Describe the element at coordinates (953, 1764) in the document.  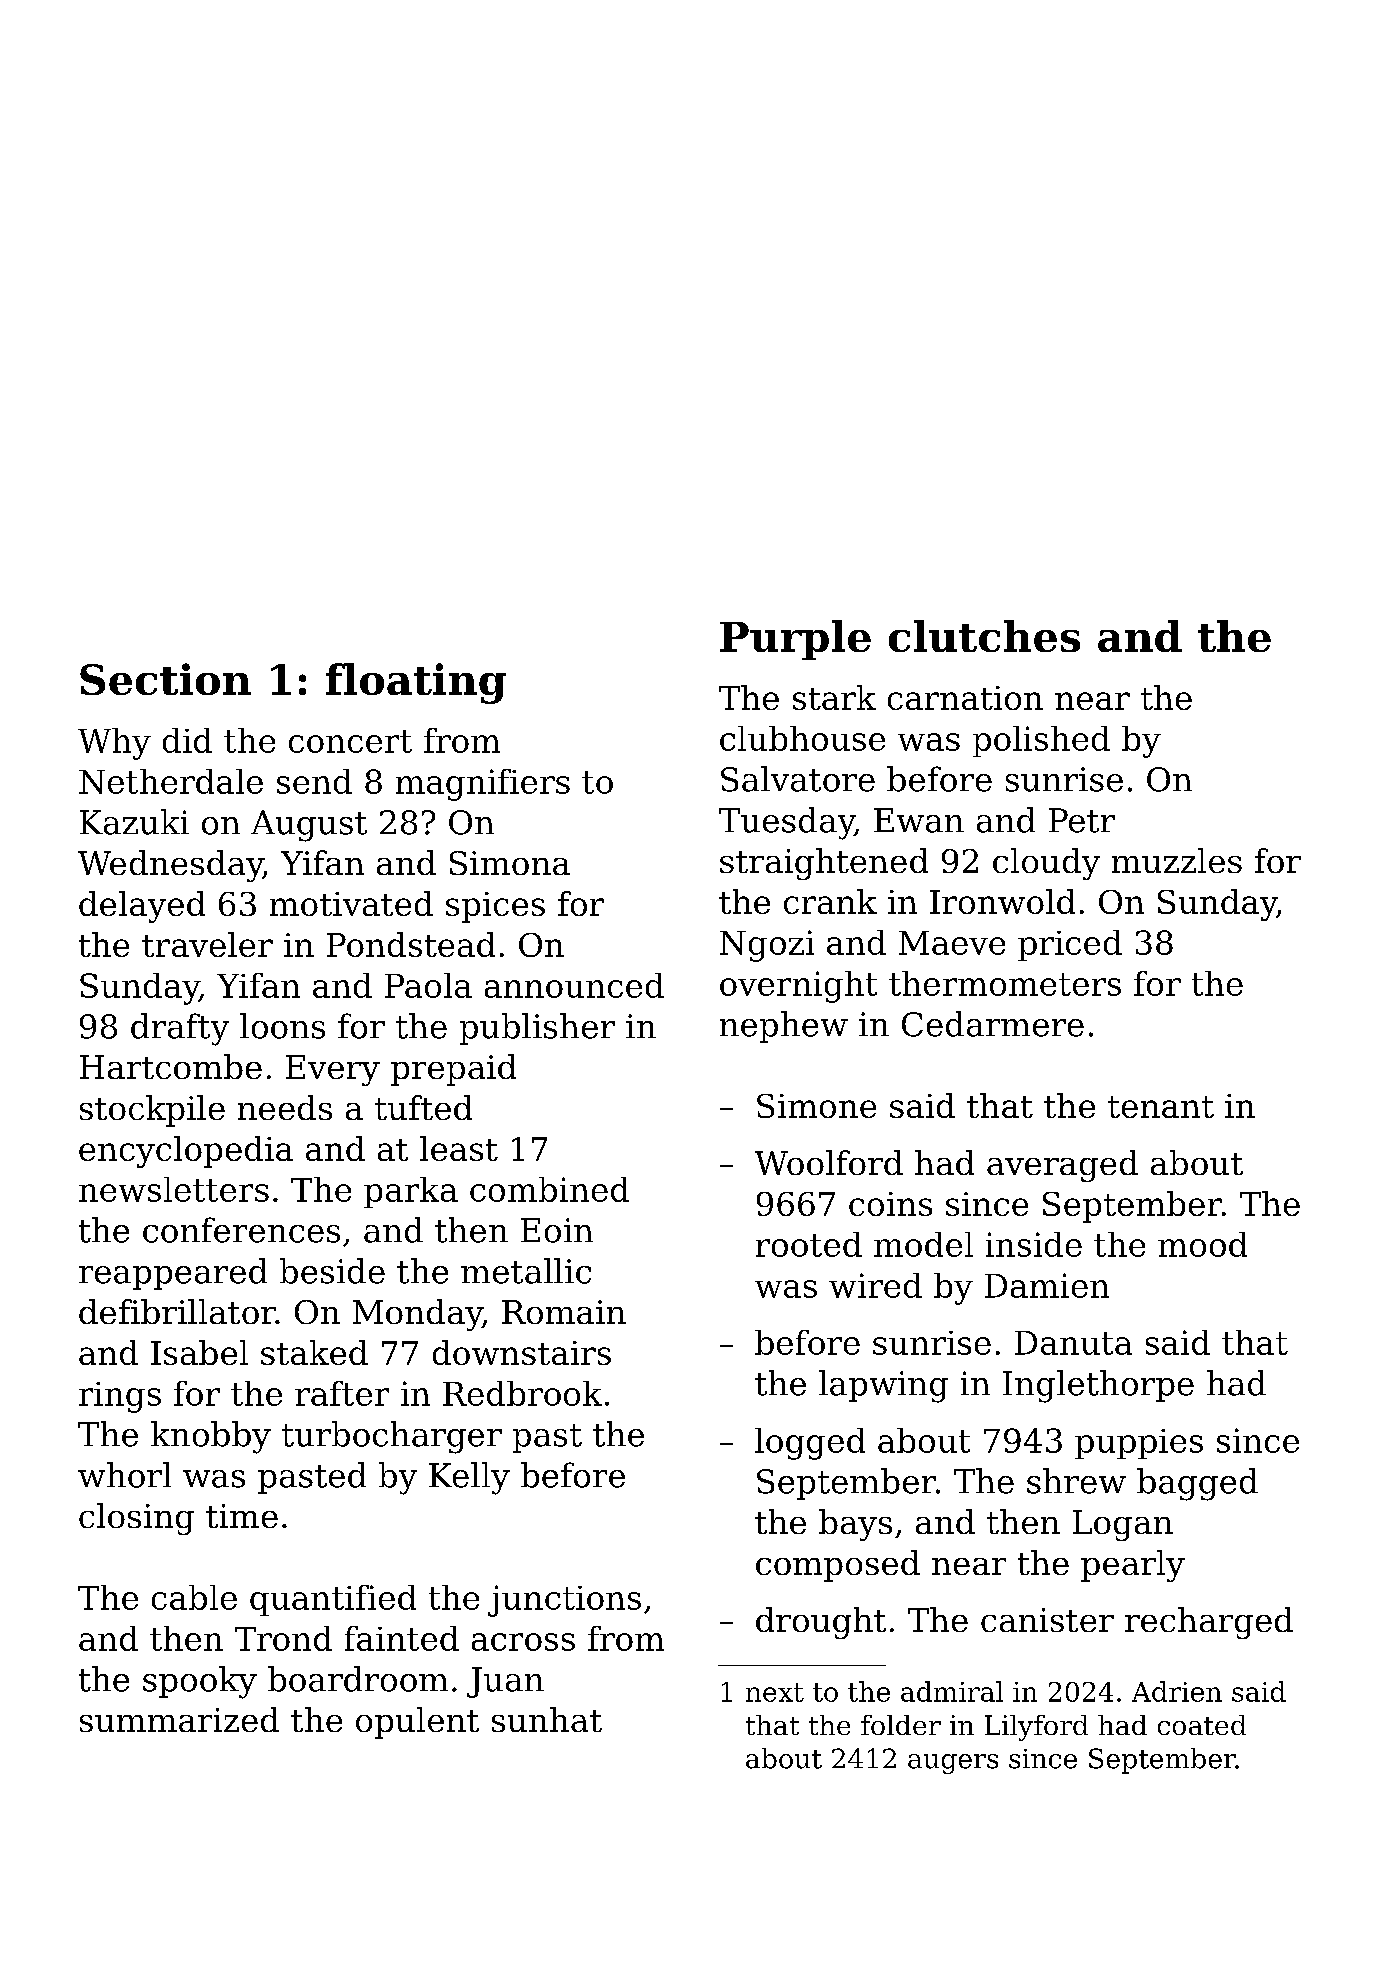
I see `augers` at that location.
